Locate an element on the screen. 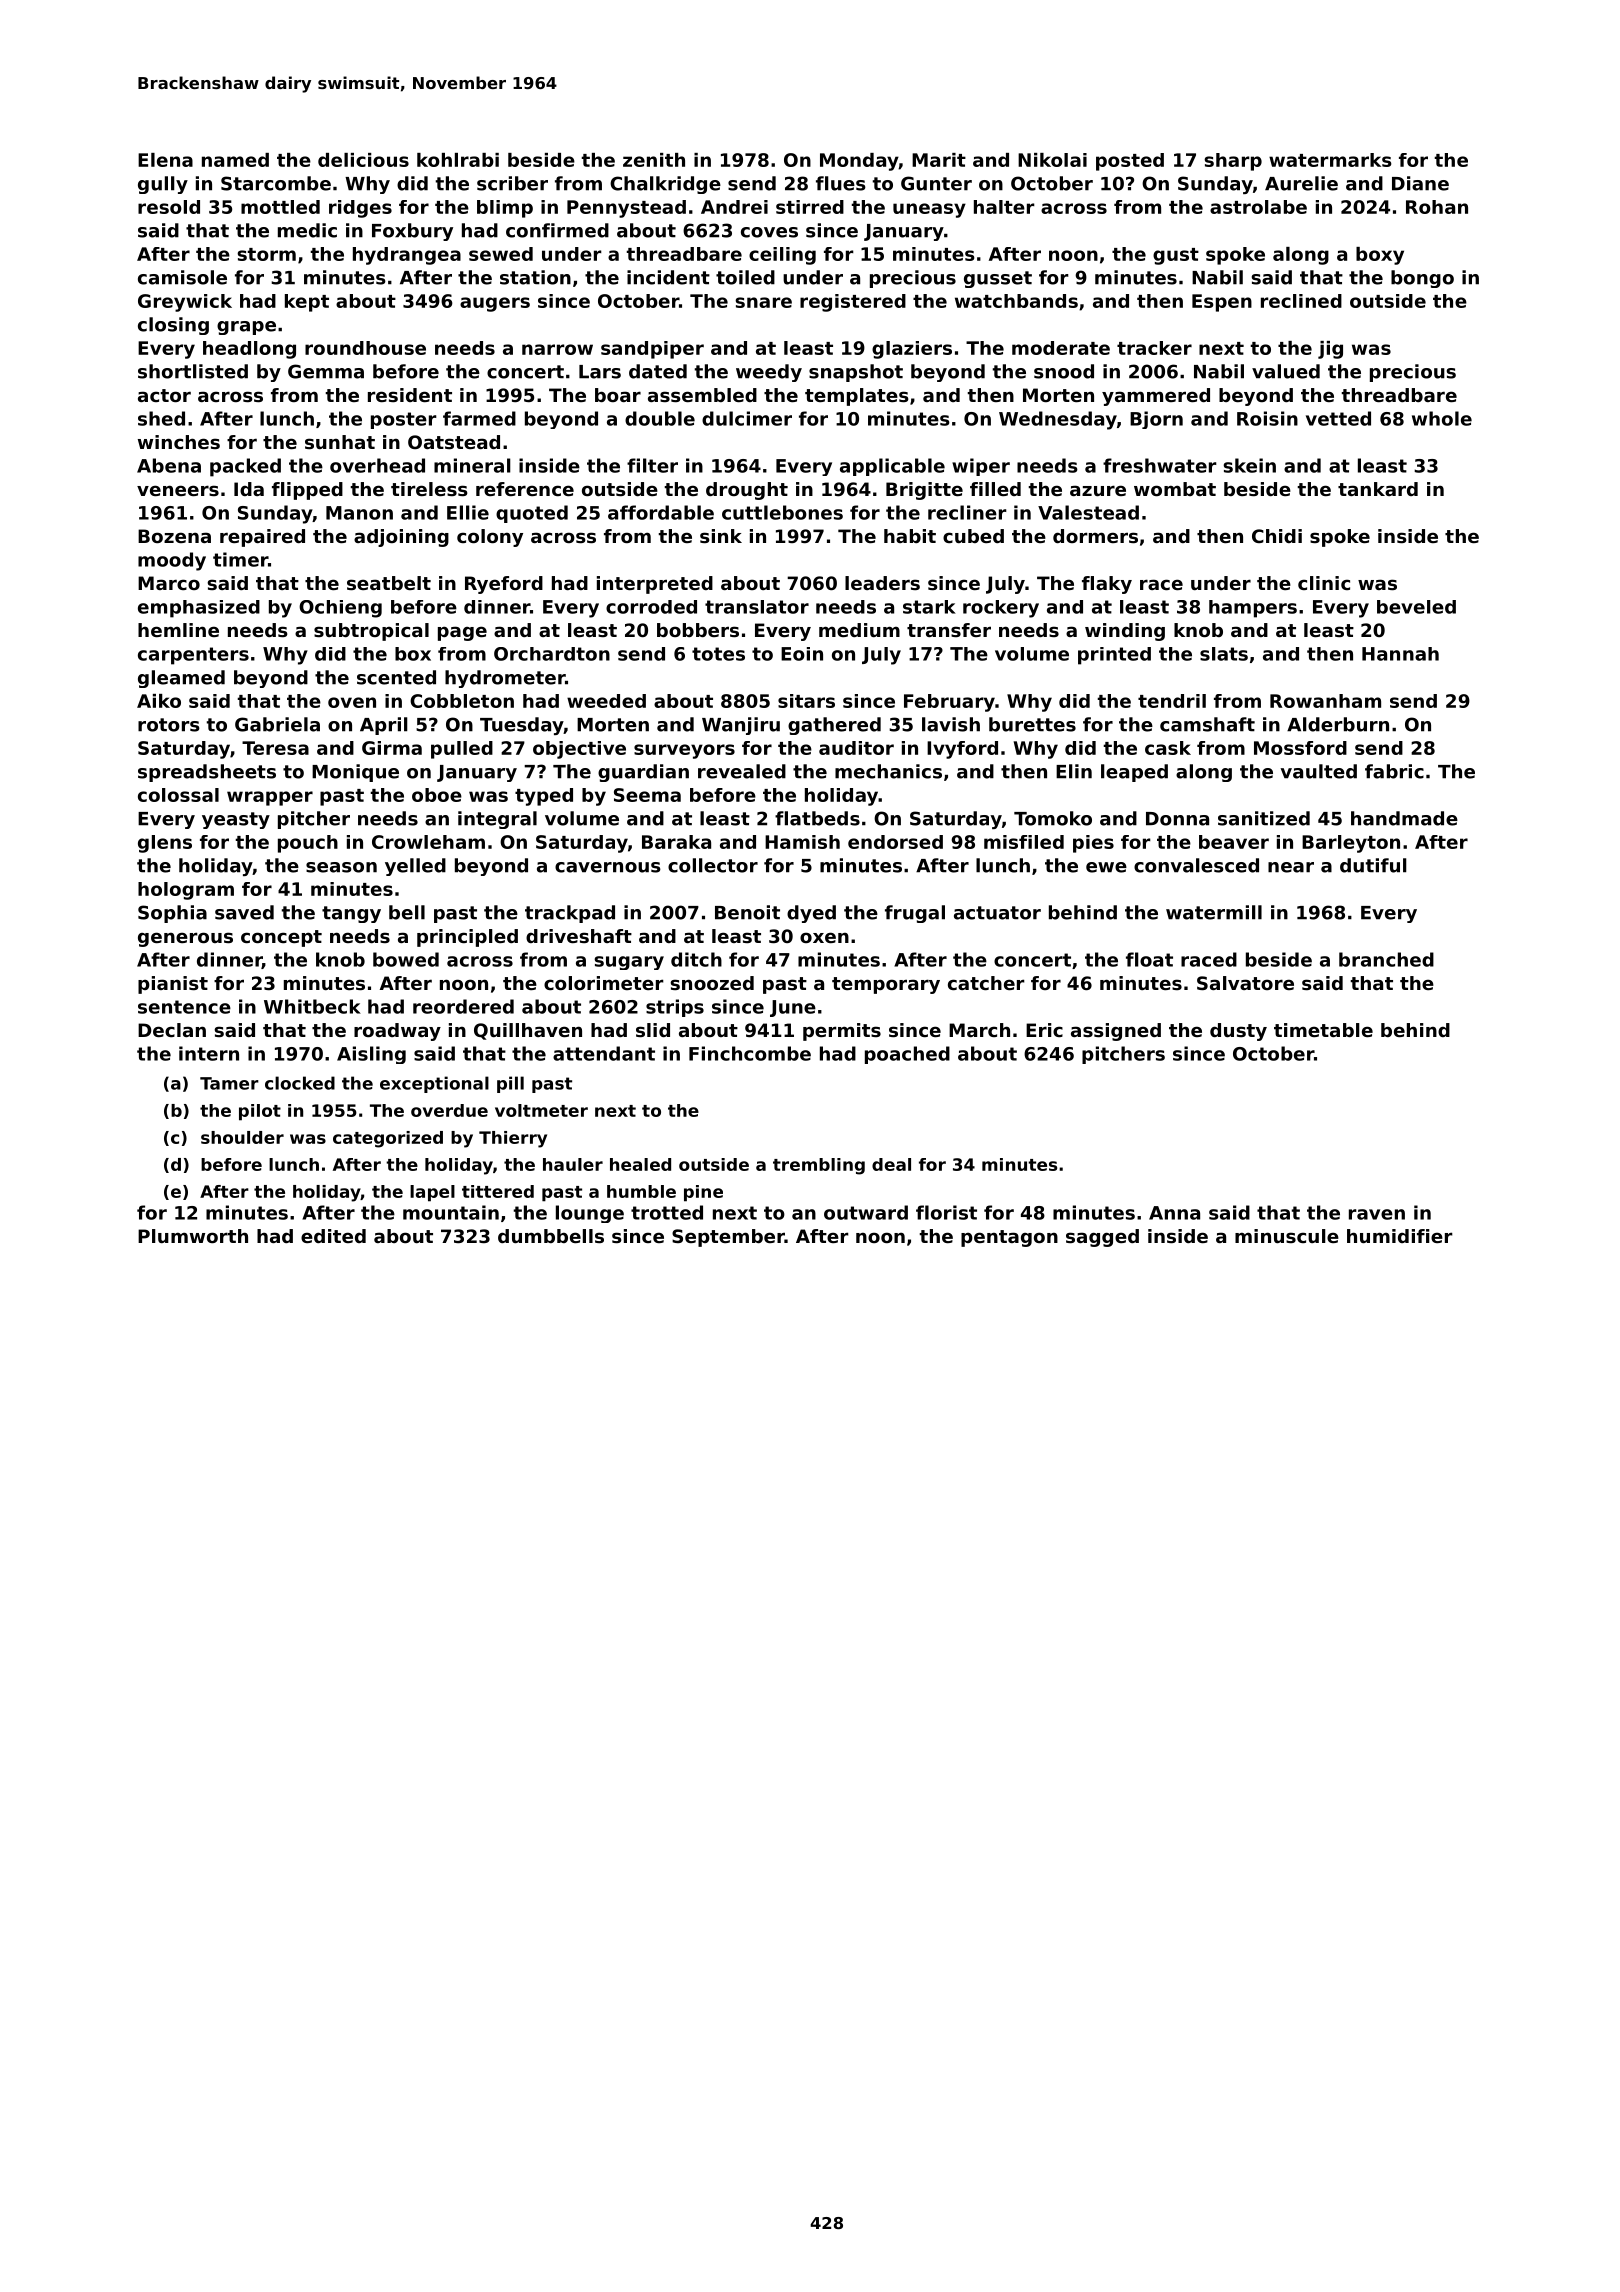  fabric is located at coordinates (1394, 771).
